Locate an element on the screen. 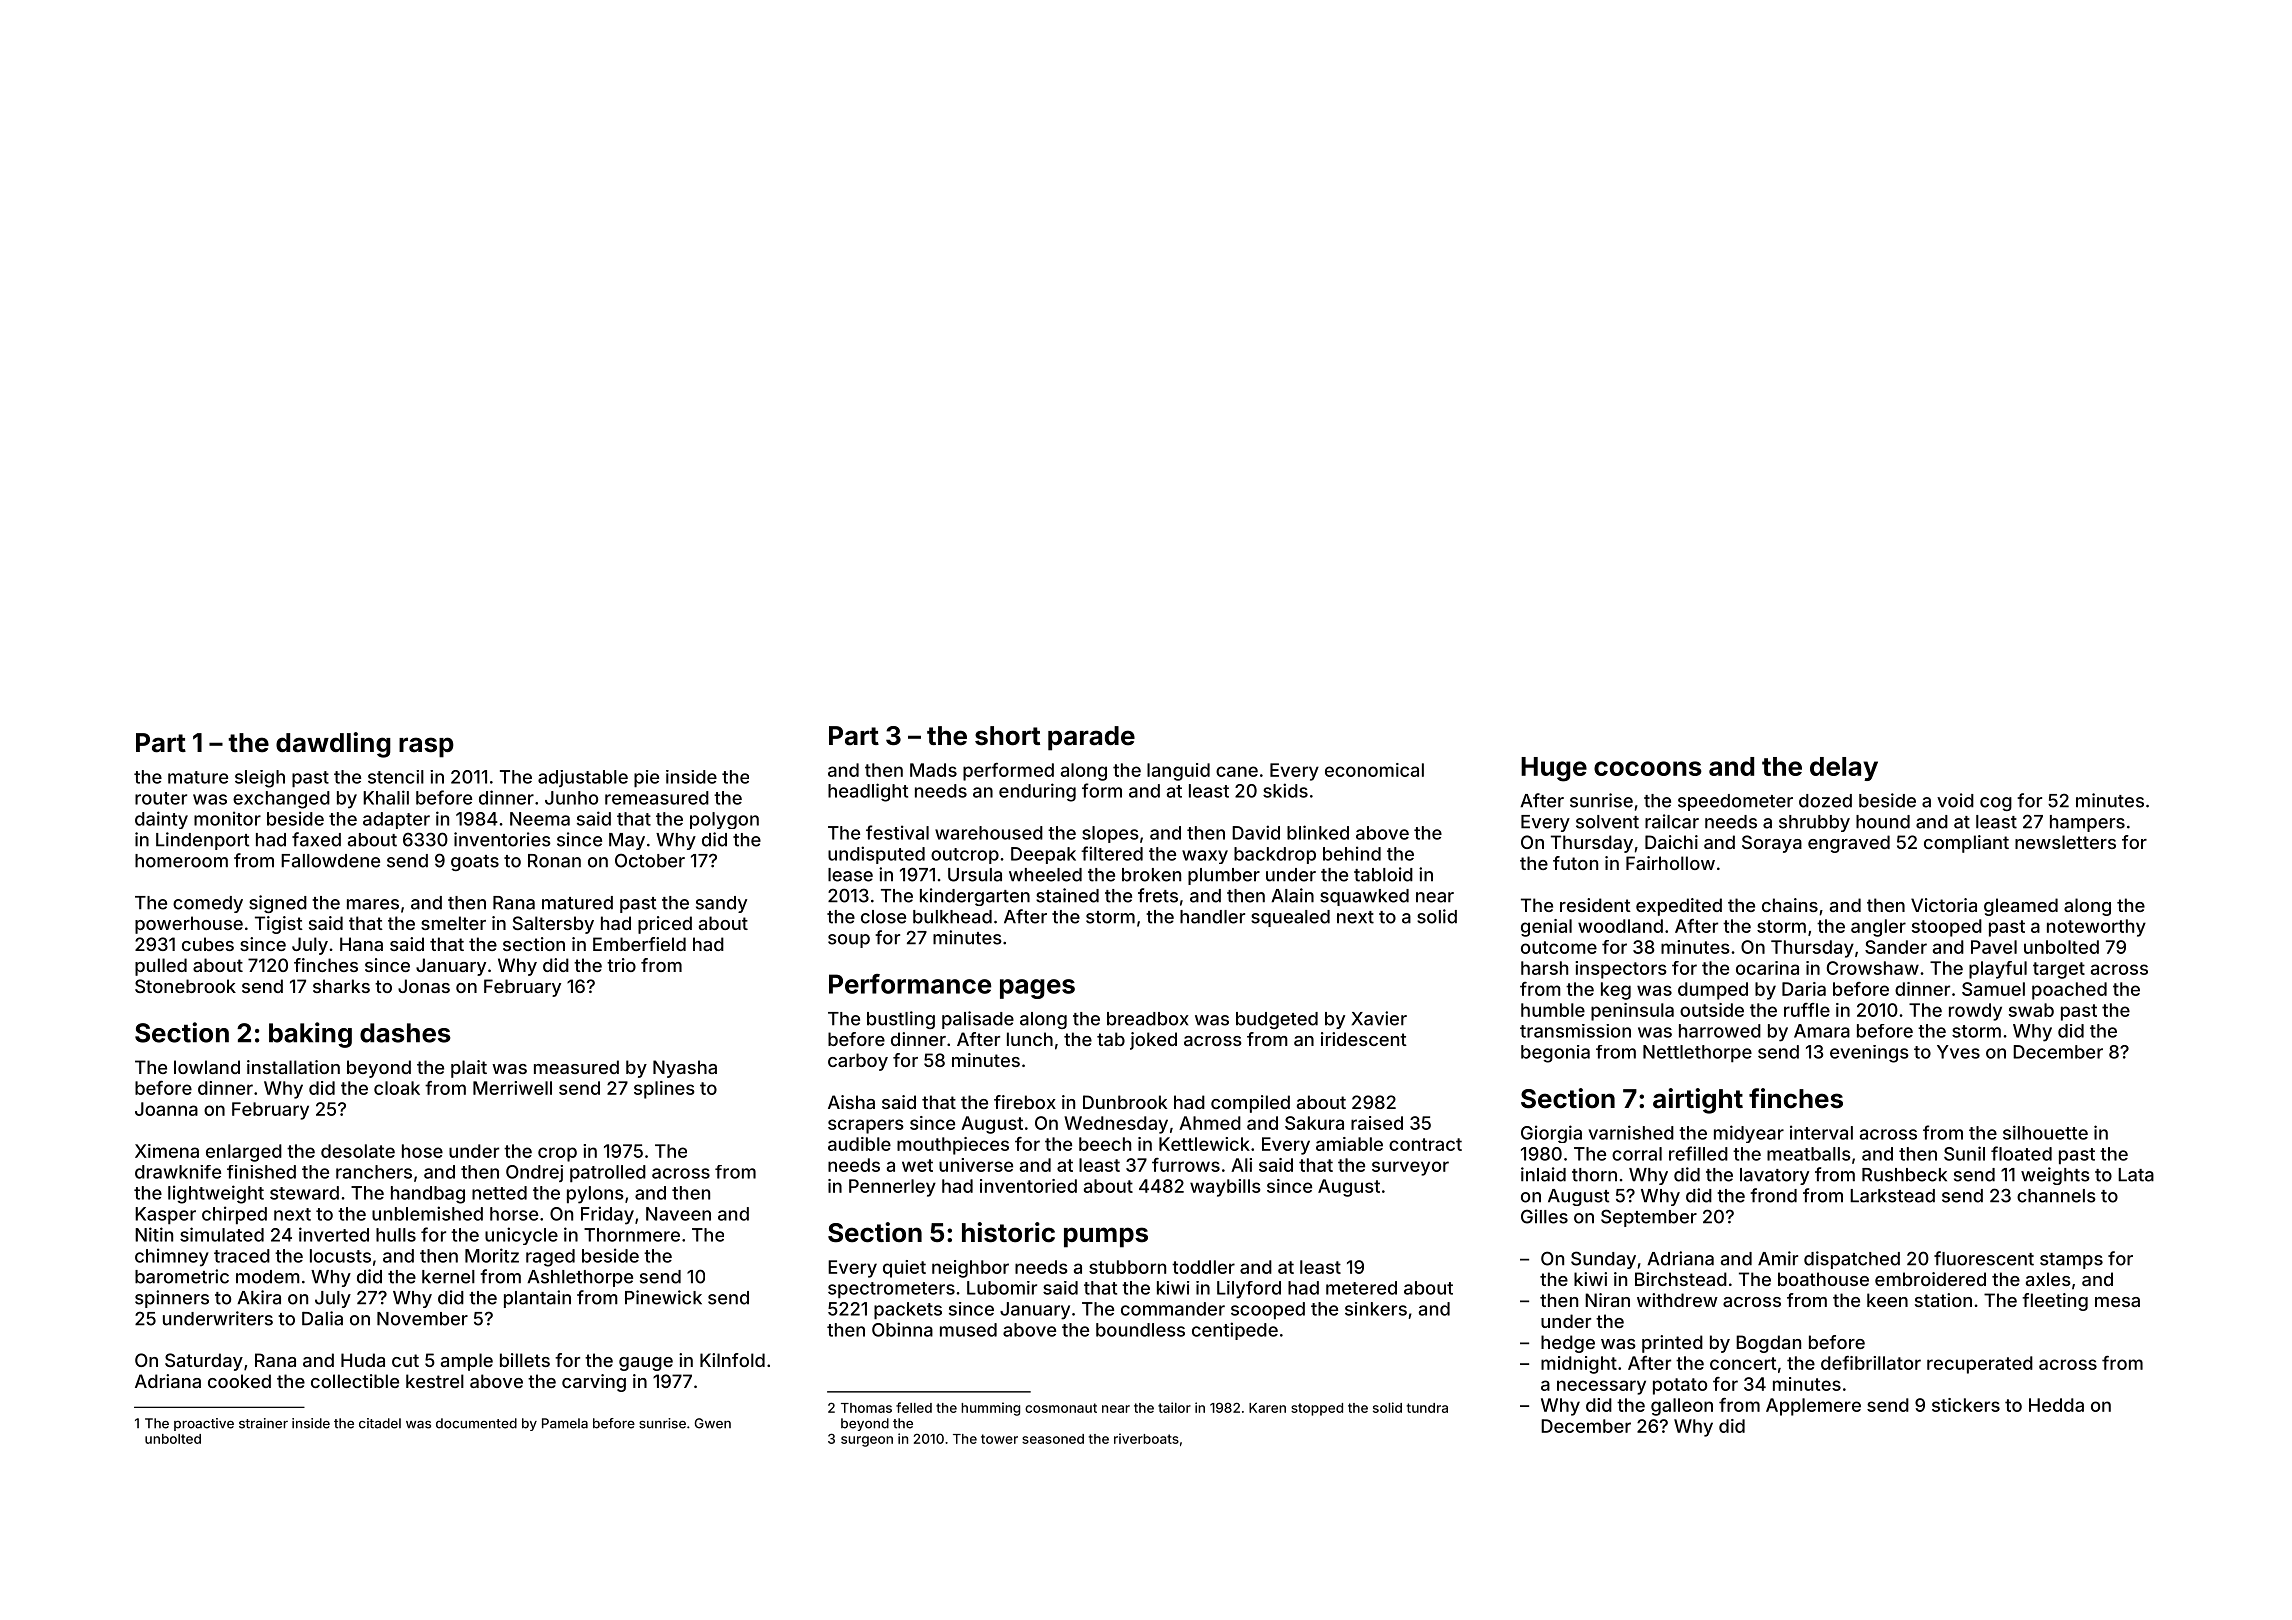  homeroom is located at coordinates (181, 861).
